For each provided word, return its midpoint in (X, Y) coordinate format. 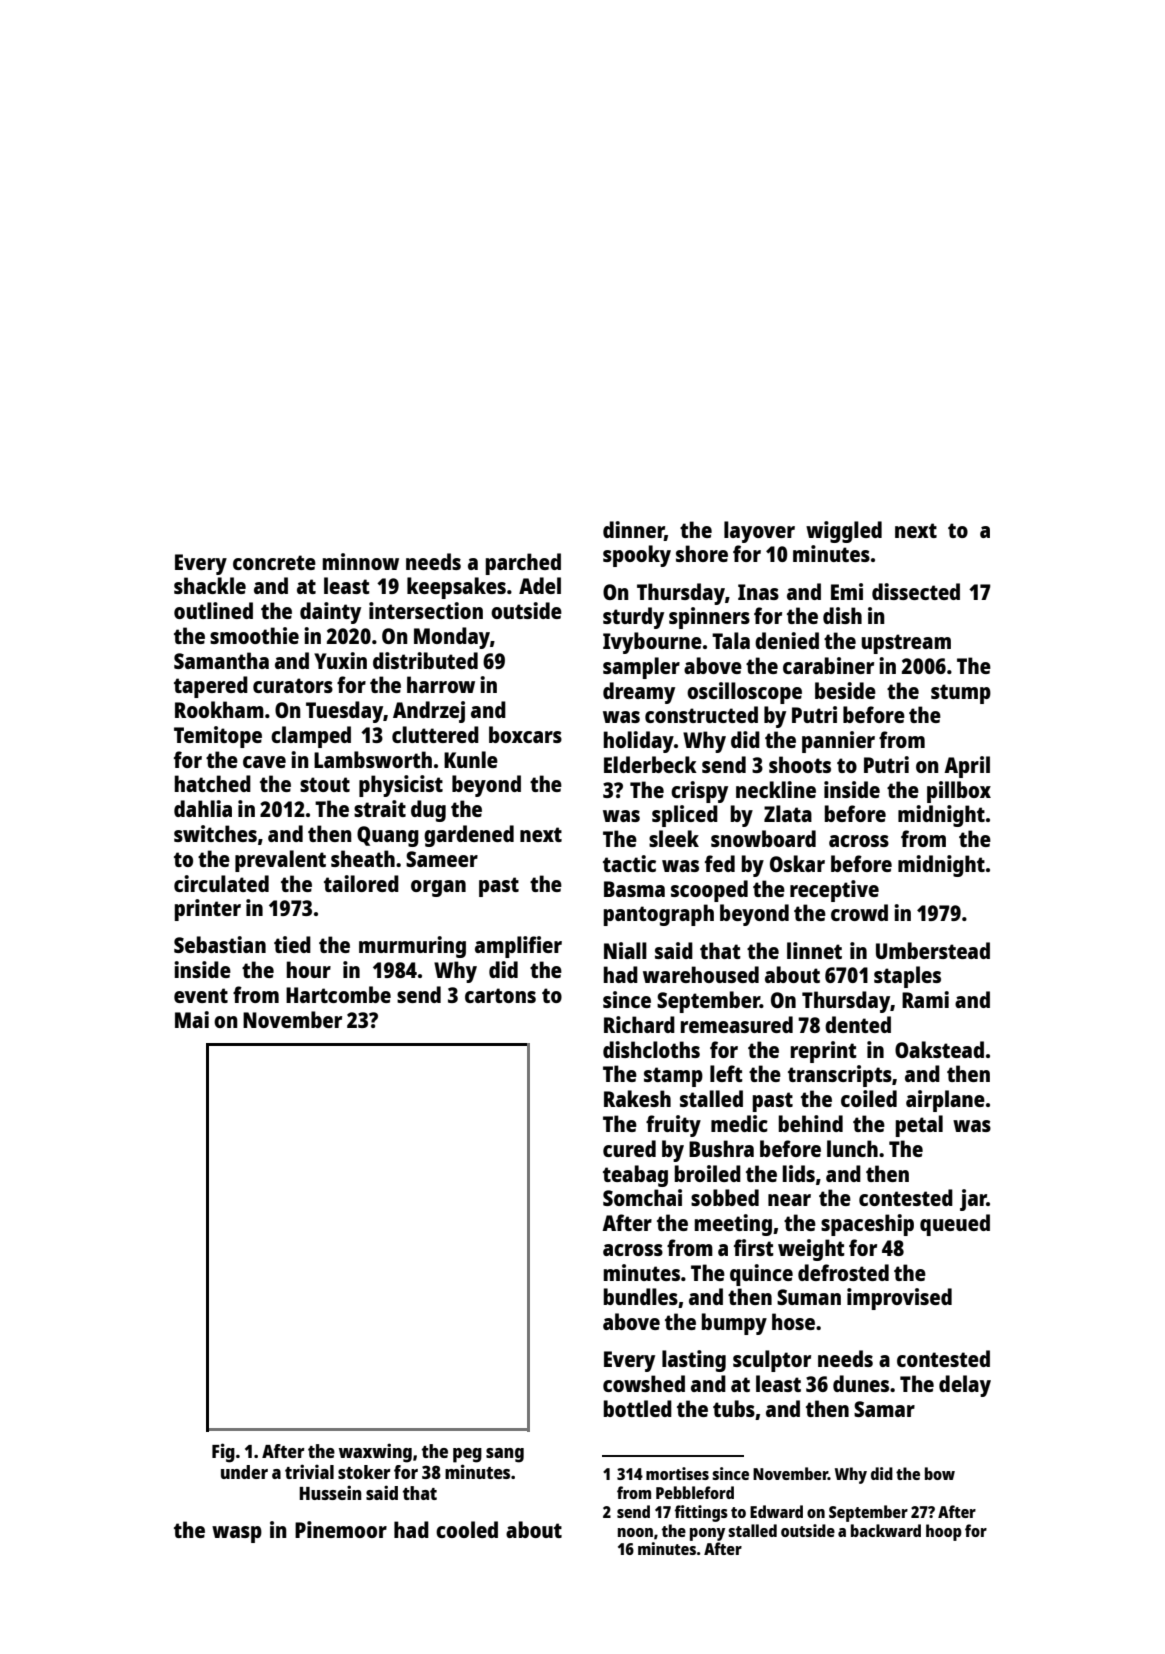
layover (759, 532)
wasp (237, 1534)
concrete (274, 562)
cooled (467, 1529)
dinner (633, 529)
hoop (944, 1532)
